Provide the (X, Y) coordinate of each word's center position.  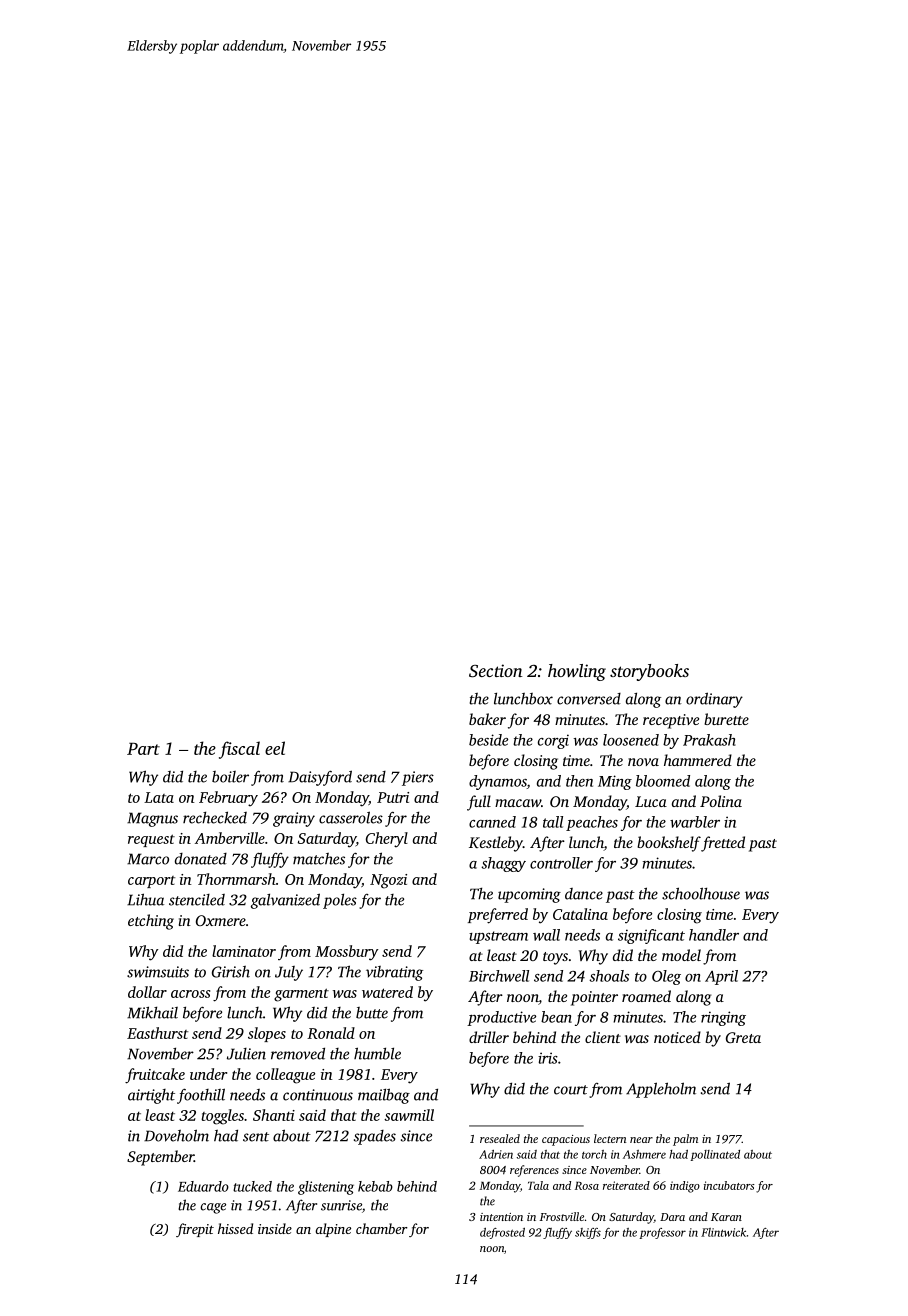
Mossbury (347, 953)
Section (496, 671)
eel (275, 748)
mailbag (384, 1096)
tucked (252, 1186)
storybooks (649, 672)
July (289, 973)
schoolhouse (701, 893)
